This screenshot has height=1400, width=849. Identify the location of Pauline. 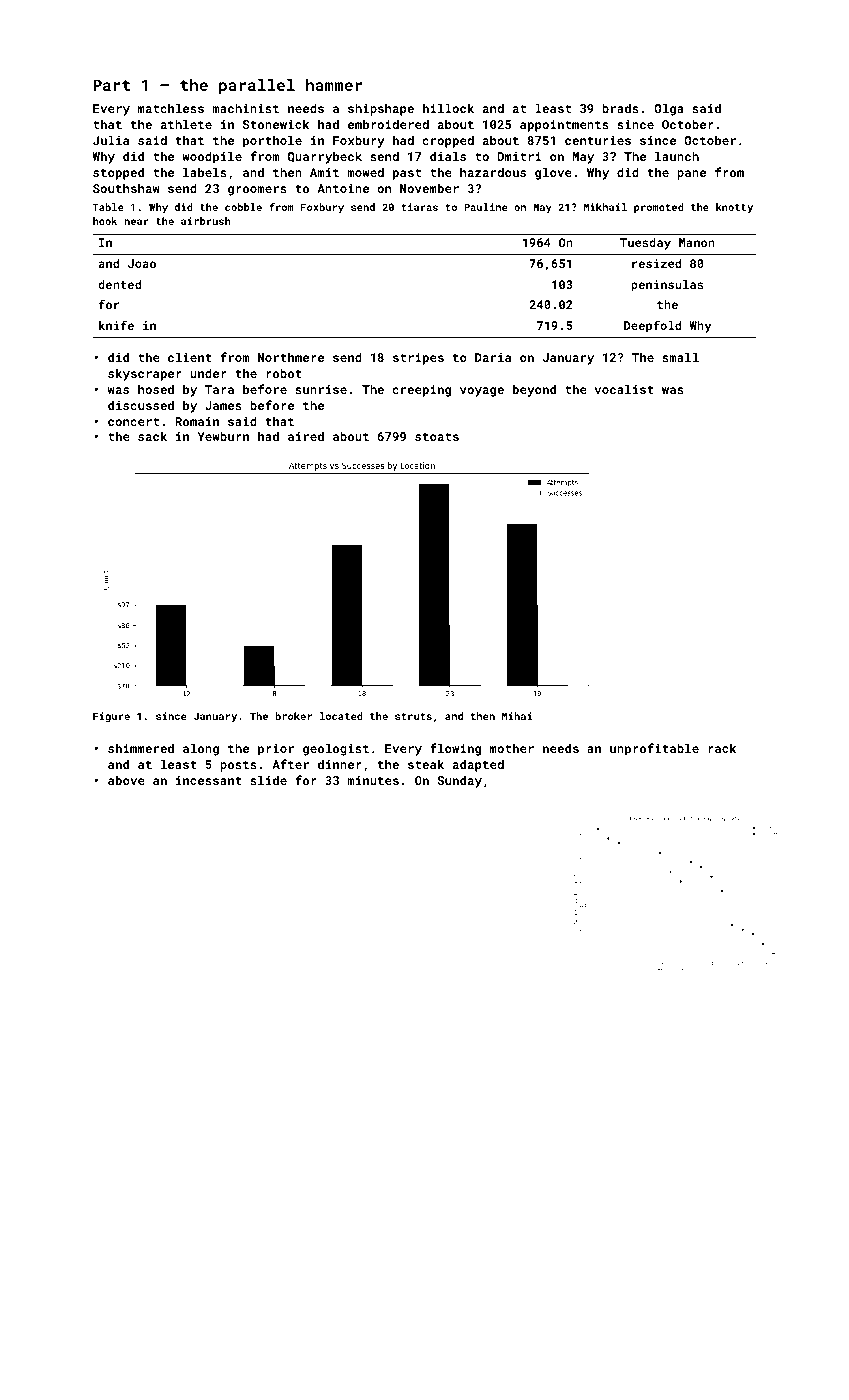
(485, 207).
